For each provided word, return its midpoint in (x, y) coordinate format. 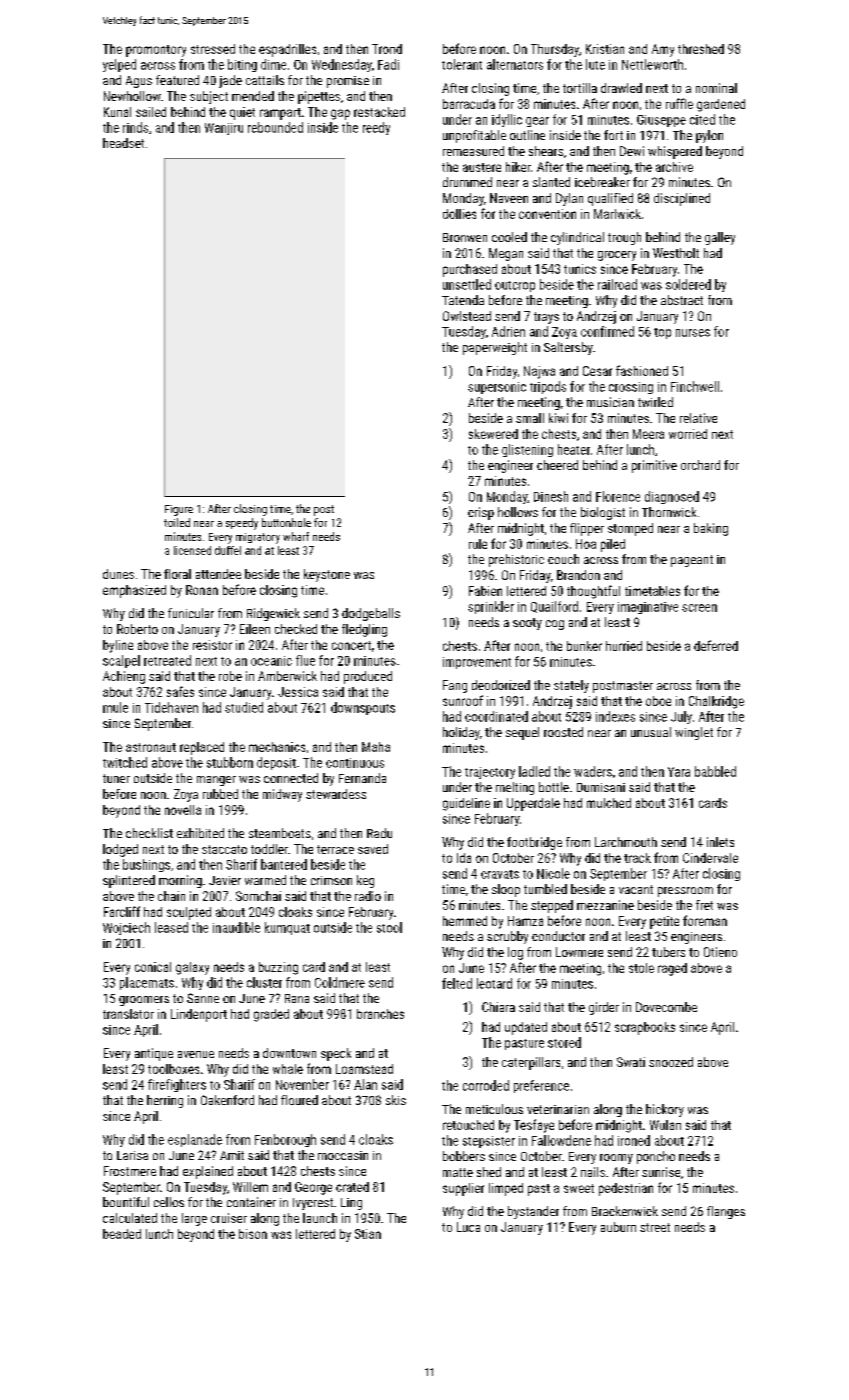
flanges (726, 1212)
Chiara (498, 1007)
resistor (212, 645)
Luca (468, 1227)
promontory (156, 51)
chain (171, 896)
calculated (130, 1218)
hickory (665, 1110)
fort (613, 135)
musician (610, 402)
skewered (493, 434)
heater (574, 449)
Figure (179, 510)
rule (478, 544)
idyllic (507, 120)
